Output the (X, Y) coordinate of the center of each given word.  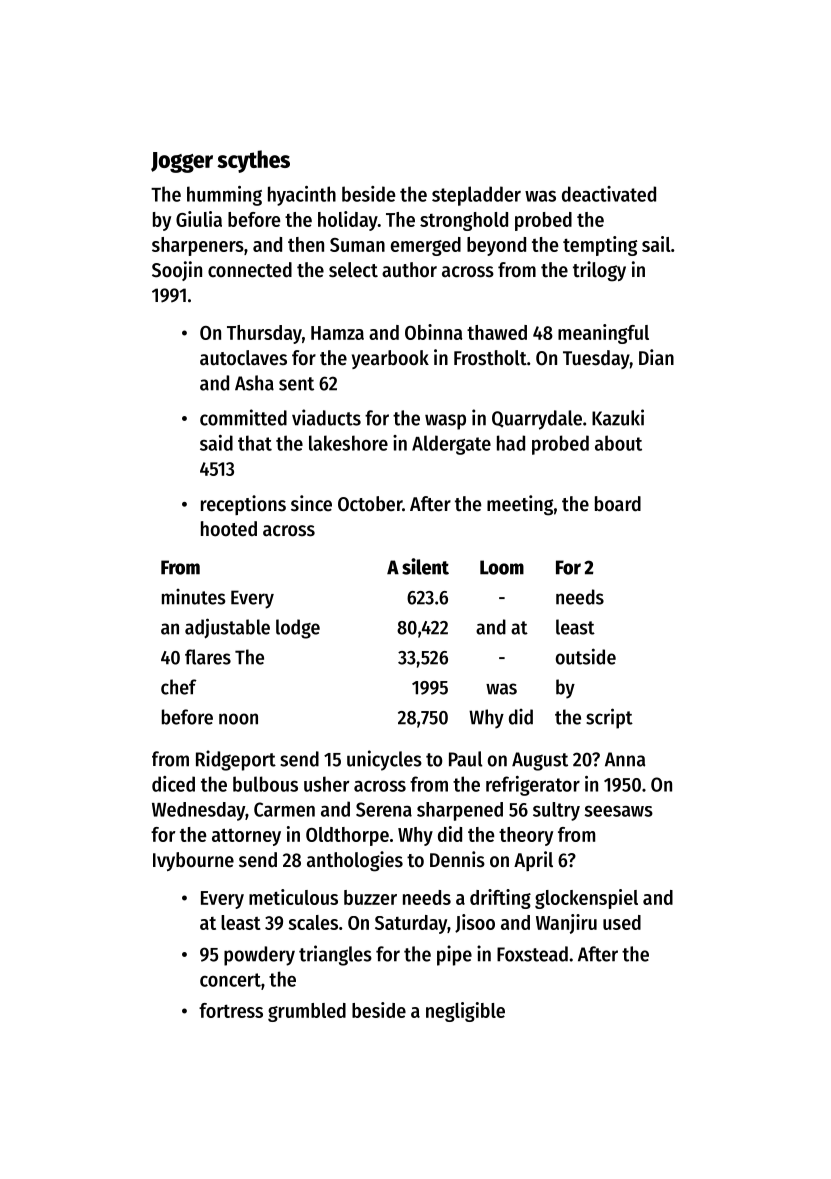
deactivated (609, 194)
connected (250, 270)
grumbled (307, 1012)
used (622, 922)
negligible (465, 1012)
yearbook (390, 359)
